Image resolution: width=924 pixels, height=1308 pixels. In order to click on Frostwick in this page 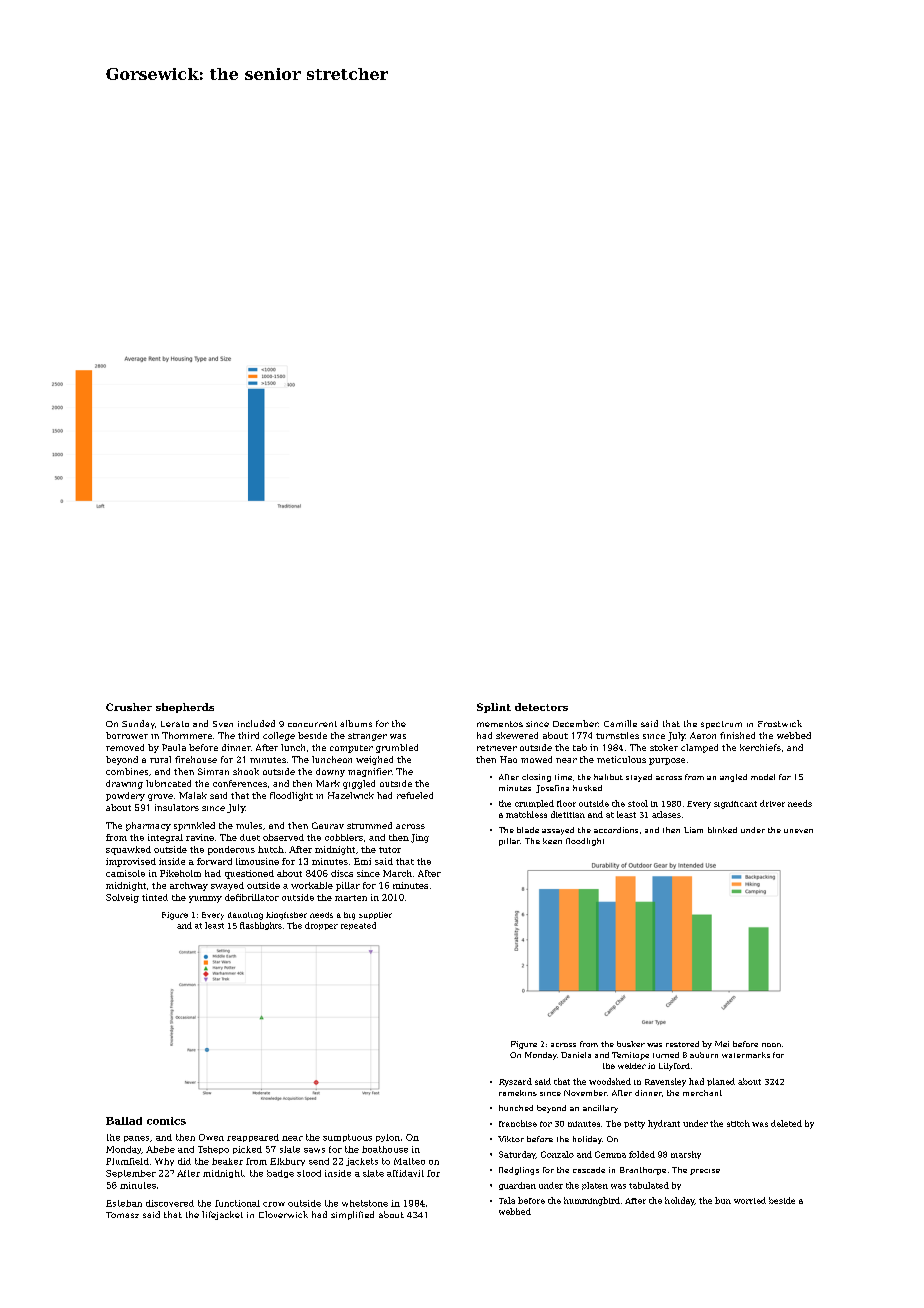, I will do `click(780, 723)`.
